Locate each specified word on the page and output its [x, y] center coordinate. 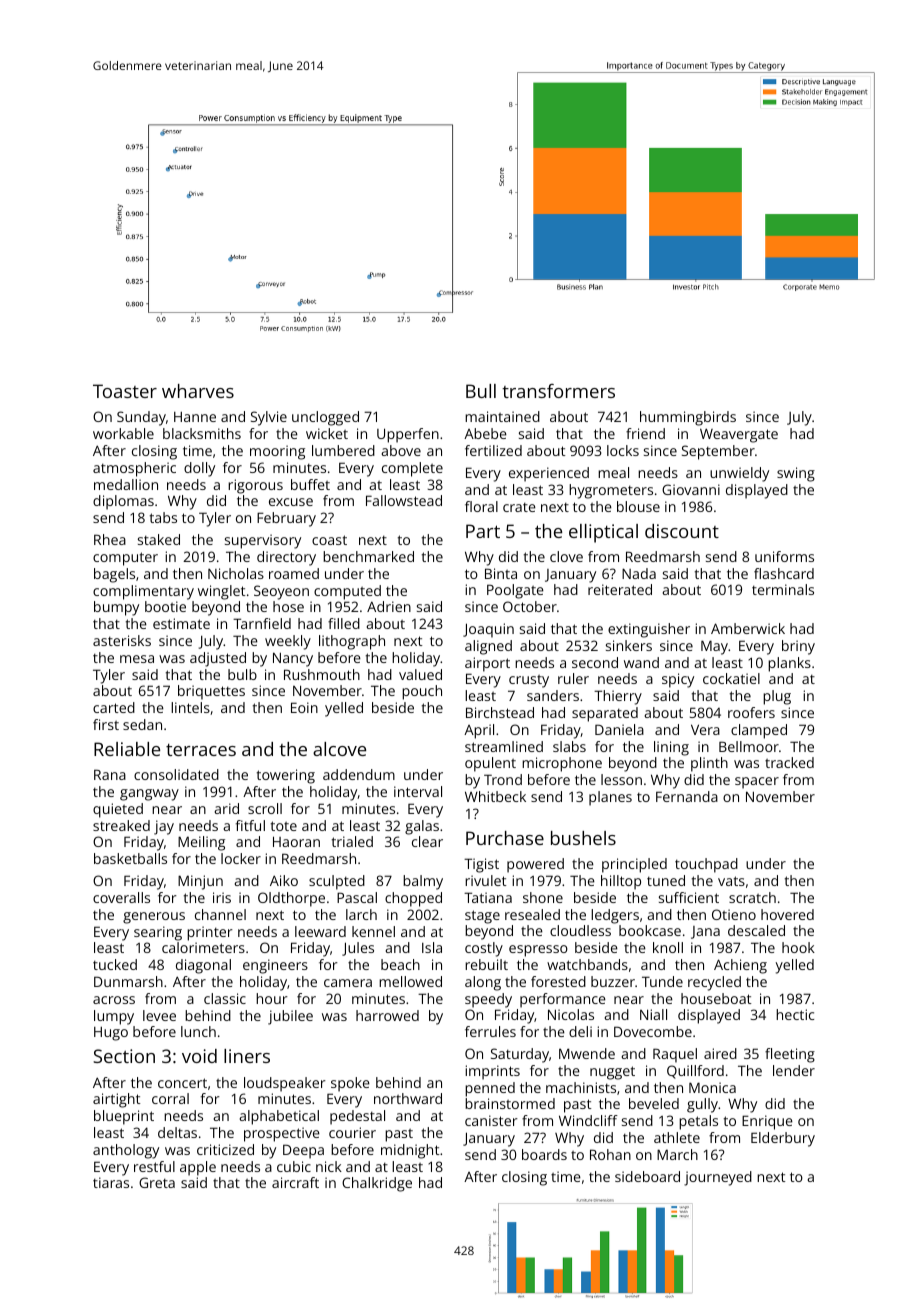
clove [566, 556]
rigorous [255, 486]
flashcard [784, 573]
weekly [288, 642]
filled [344, 623]
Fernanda [687, 796]
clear [427, 841]
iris [222, 897]
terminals [783, 589]
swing [796, 474]
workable [123, 433]
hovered [787, 914]
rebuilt [486, 964]
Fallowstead [404, 500]
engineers [275, 966]
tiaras [111, 1182]
